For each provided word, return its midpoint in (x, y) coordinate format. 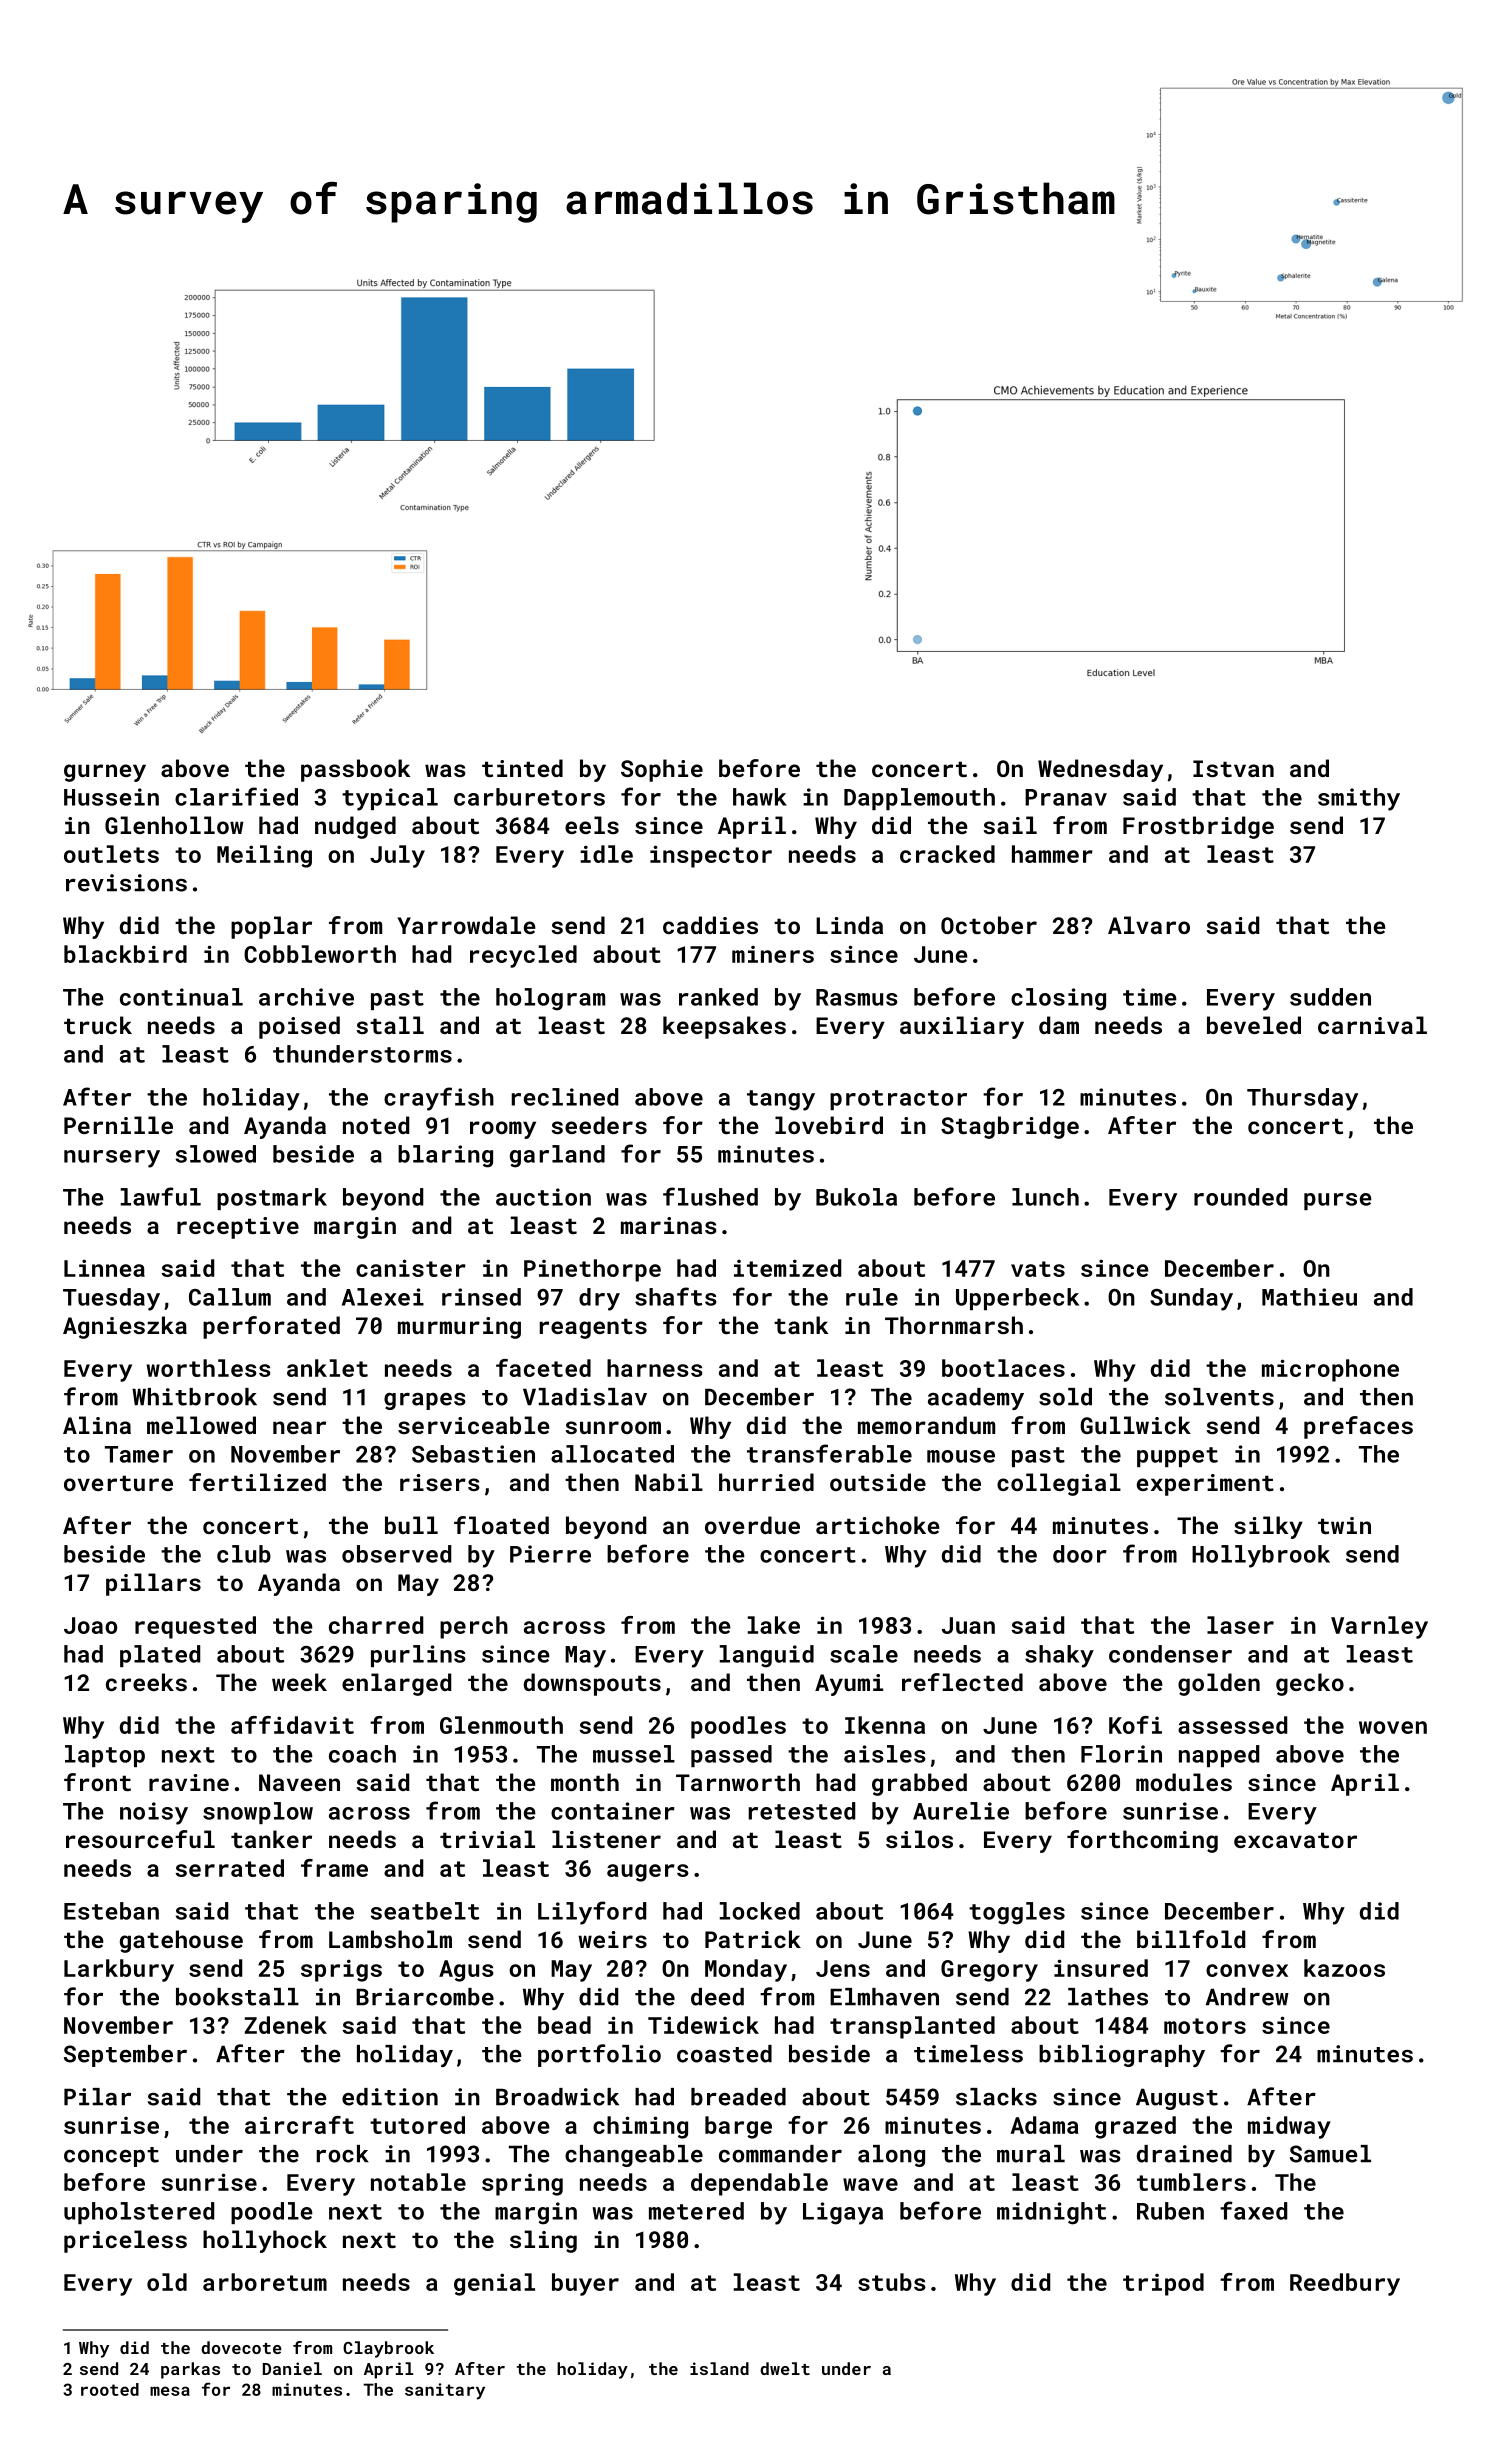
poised (299, 1027)
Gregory (989, 1971)
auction (543, 1197)
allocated (612, 1454)
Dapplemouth (919, 799)
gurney (105, 773)
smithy (1359, 799)
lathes (1108, 1997)
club (244, 1554)
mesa (170, 2391)
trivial (487, 1839)
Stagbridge (1010, 1127)
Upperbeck (1017, 1299)
